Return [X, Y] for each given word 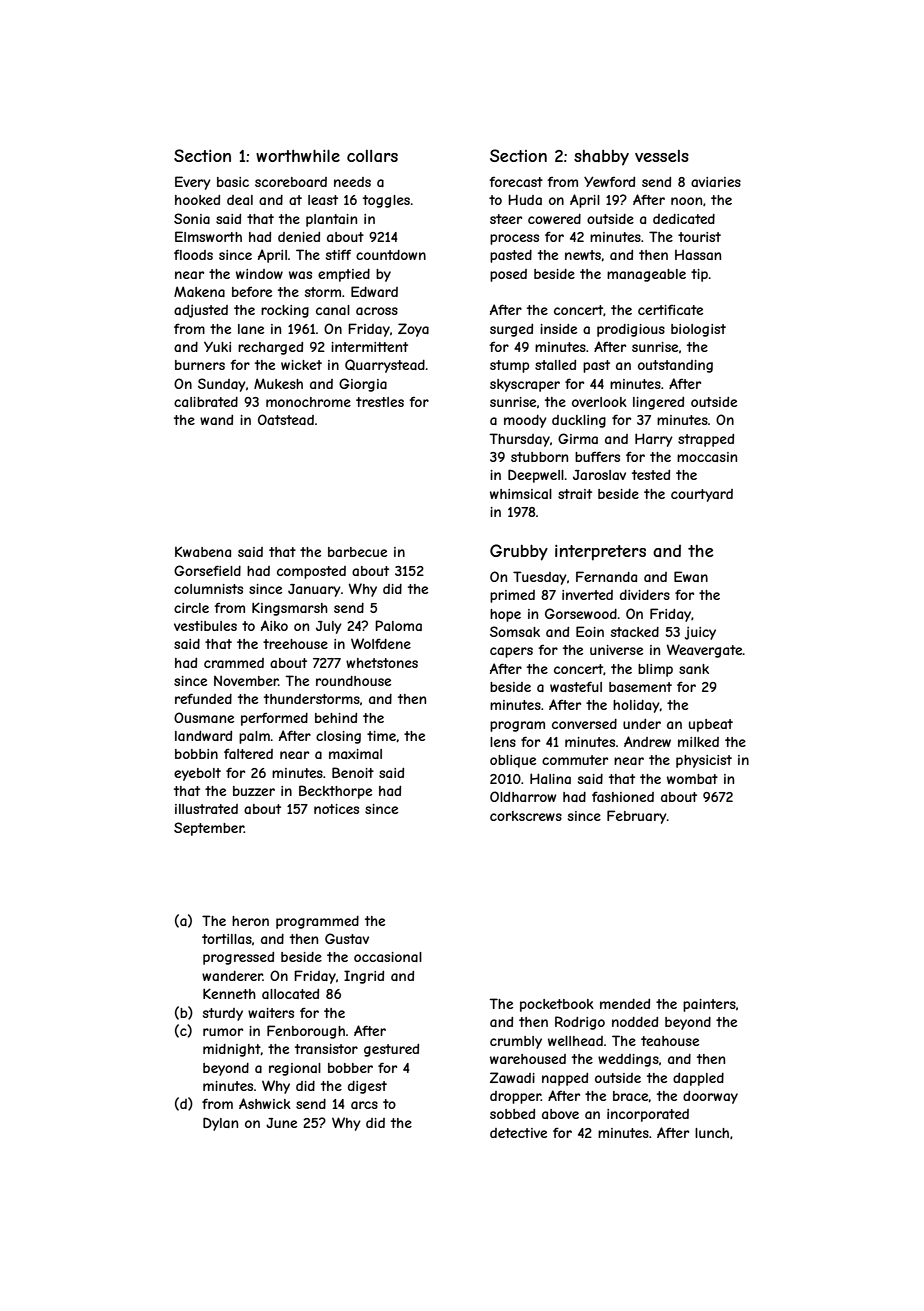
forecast [516, 181]
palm [254, 737]
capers [511, 652]
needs [352, 182]
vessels [662, 156]
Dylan [220, 1124]
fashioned [623, 796]
